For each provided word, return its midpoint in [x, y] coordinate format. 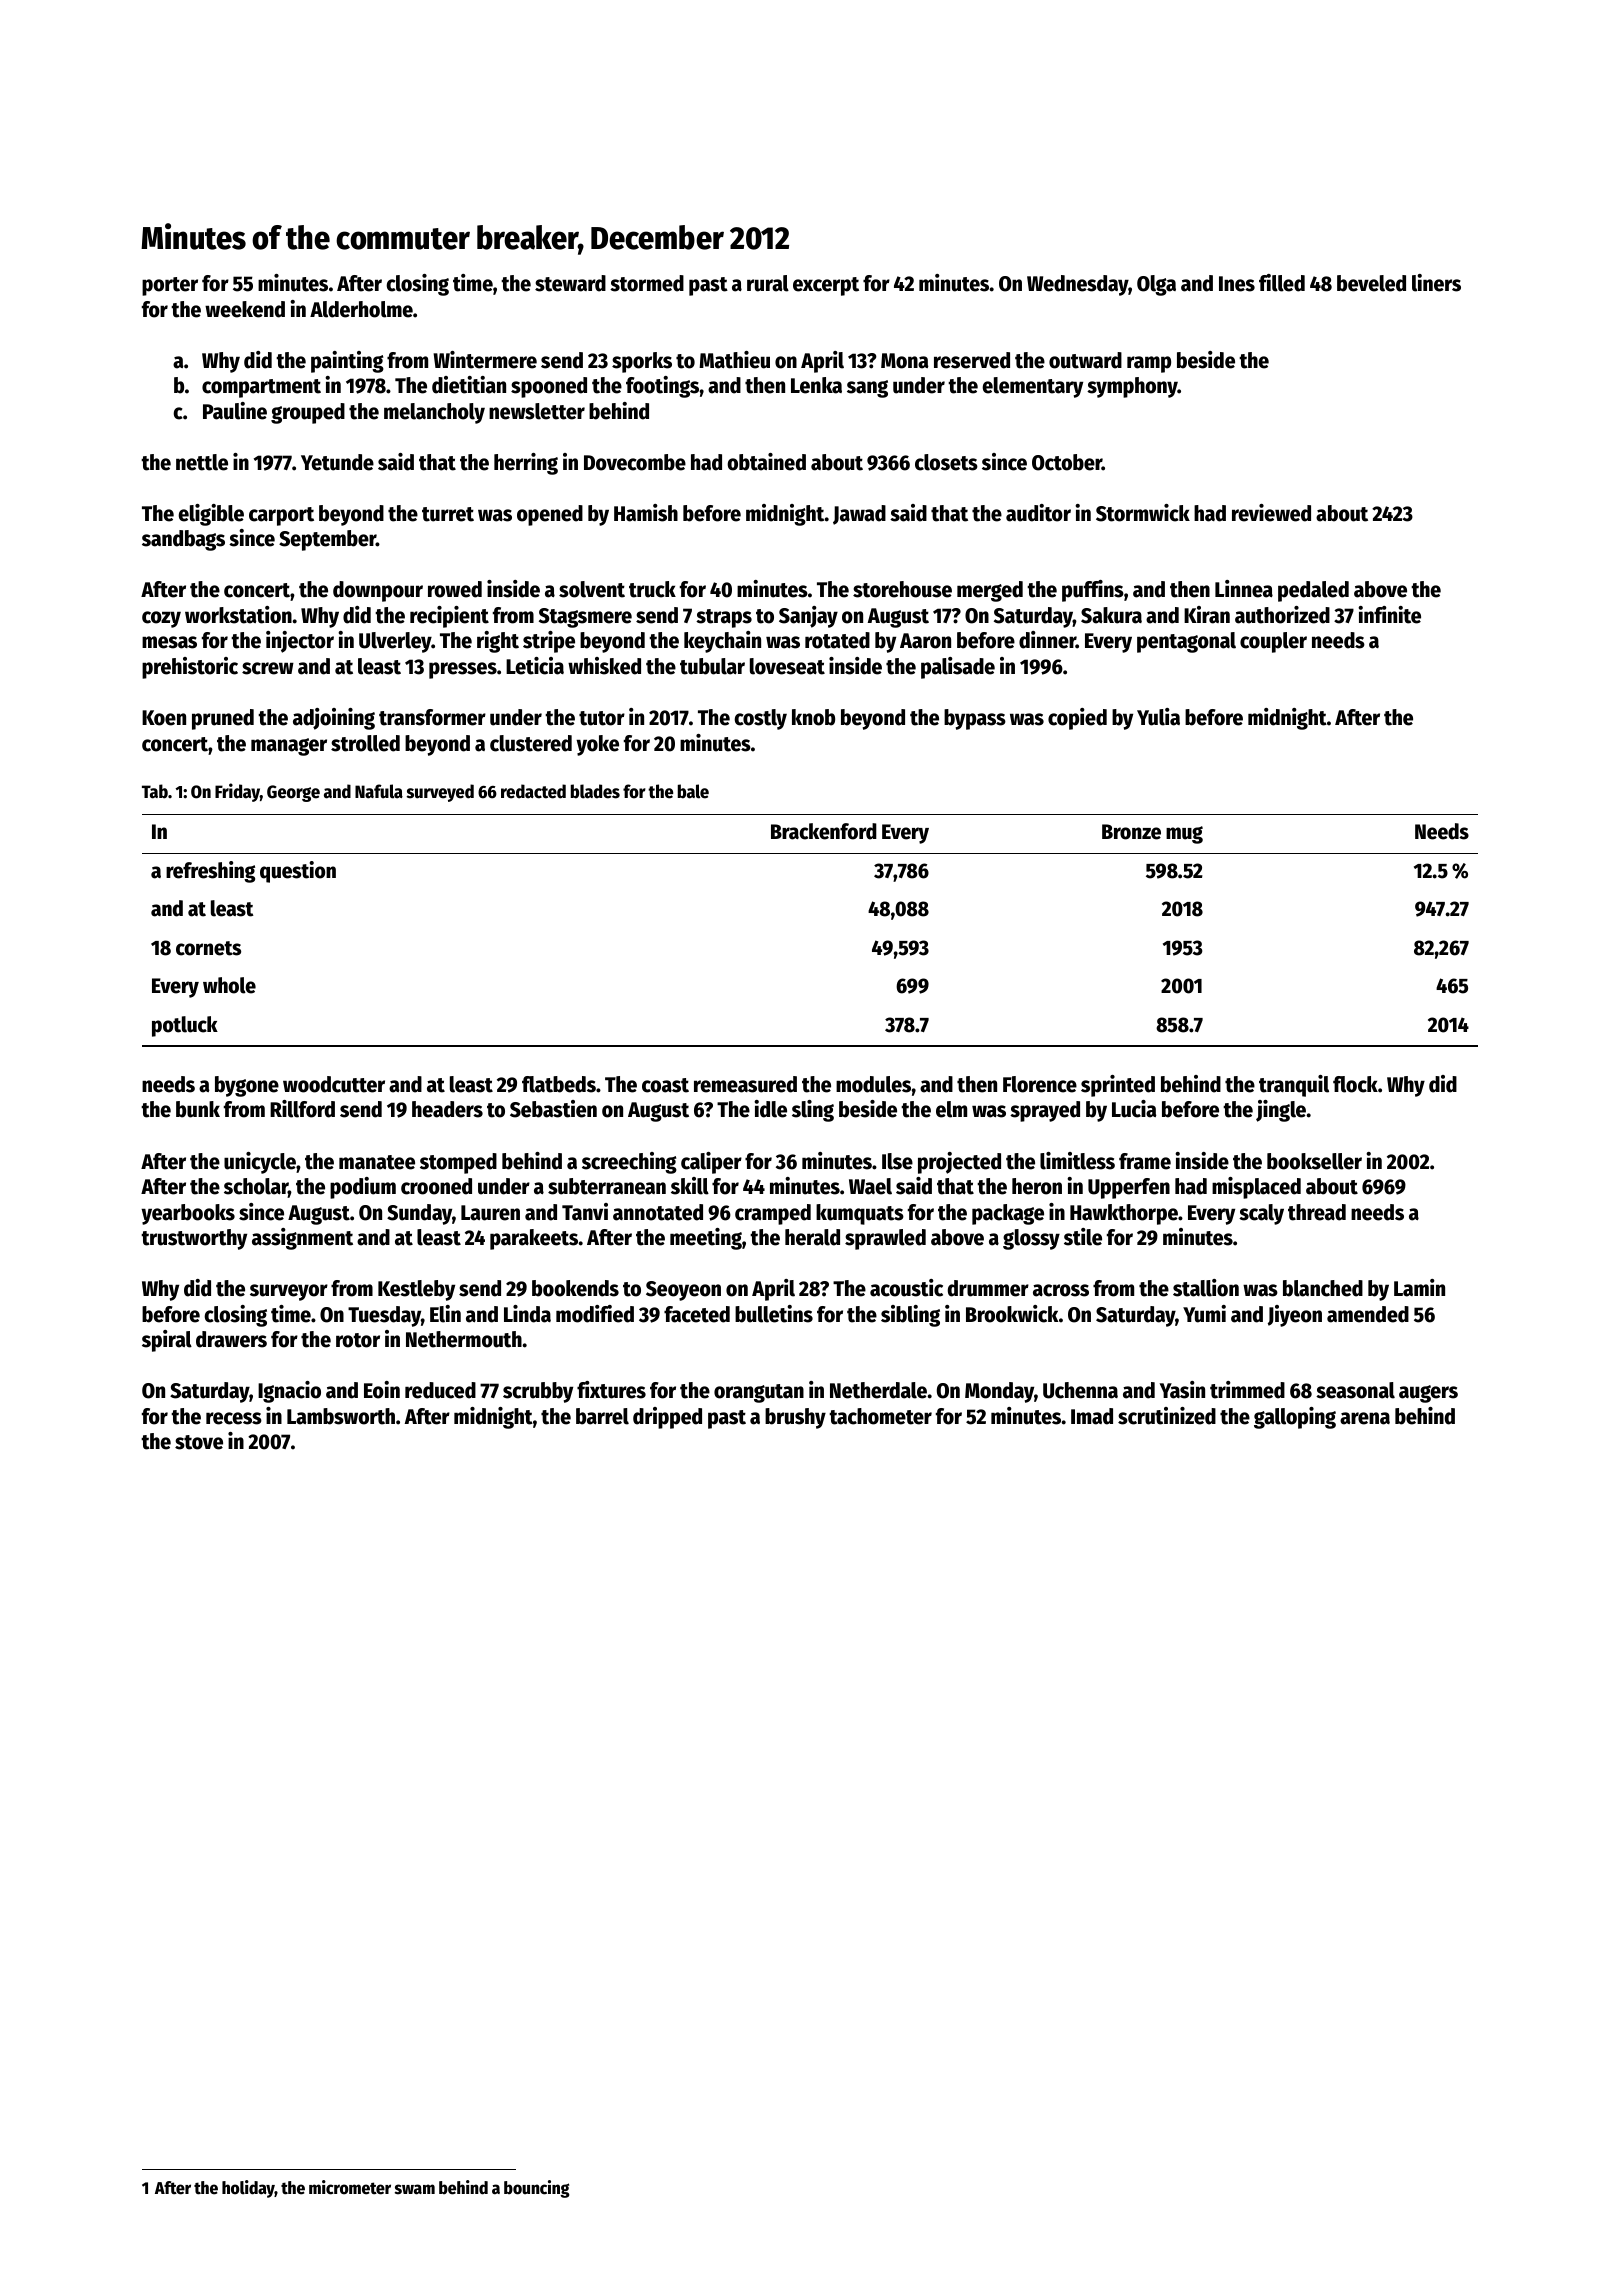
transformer [432, 717]
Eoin [382, 1390]
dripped [667, 1418]
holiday [248, 2189]
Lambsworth [341, 1416]
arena [1365, 1418]
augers [1428, 1394]
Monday [999, 1392]
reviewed [1271, 513]
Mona [904, 361]
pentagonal [1186, 642]
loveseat [787, 666]
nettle [202, 462]
